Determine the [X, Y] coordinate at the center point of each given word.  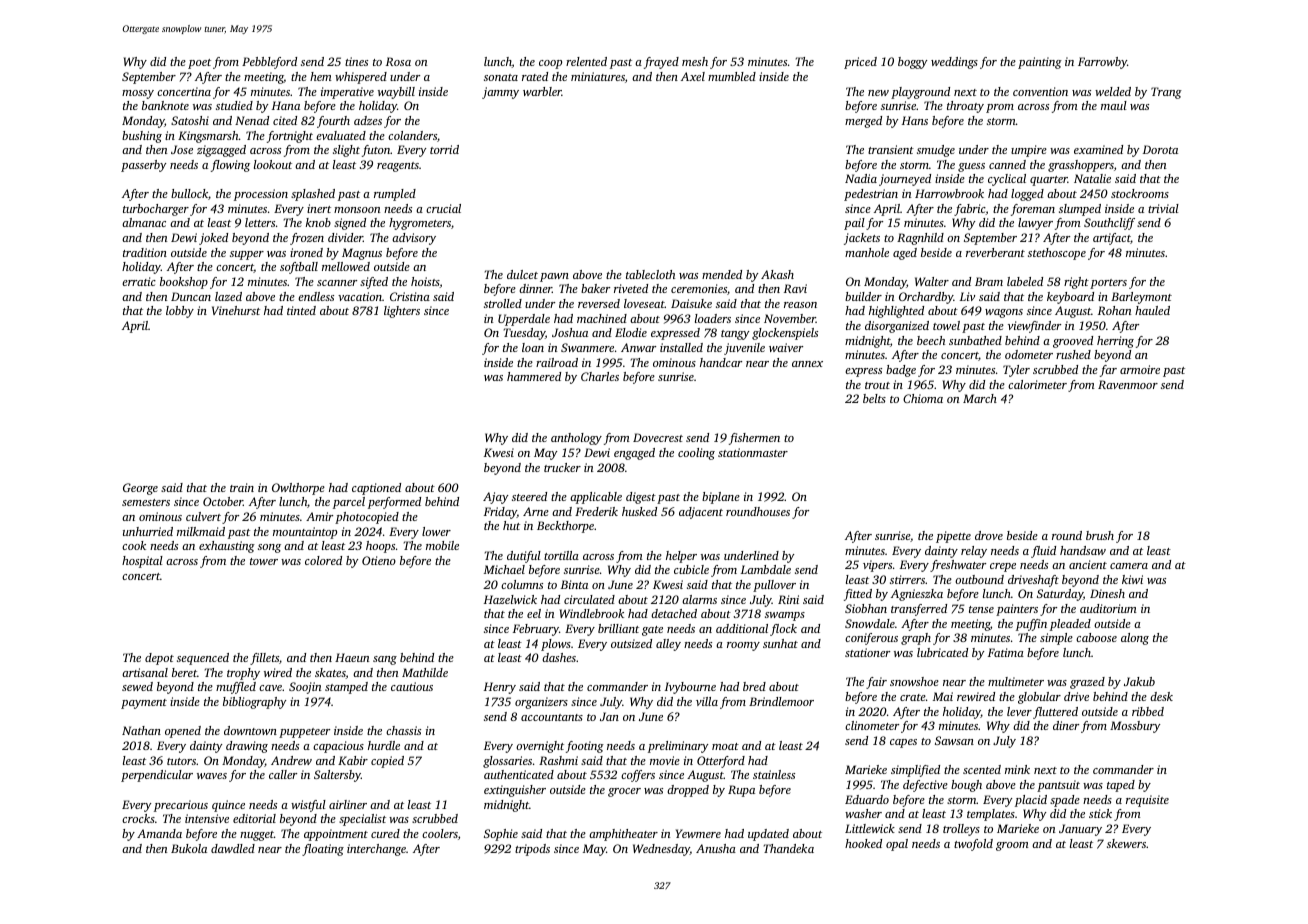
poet [199, 64]
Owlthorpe [298, 489]
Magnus [362, 254]
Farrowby [1102, 63]
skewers [1126, 843]
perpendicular [157, 776]
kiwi [1132, 579]
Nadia [861, 178]
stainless [774, 774]
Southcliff [1109, 224]
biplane [721, 498]
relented [586, 61]
